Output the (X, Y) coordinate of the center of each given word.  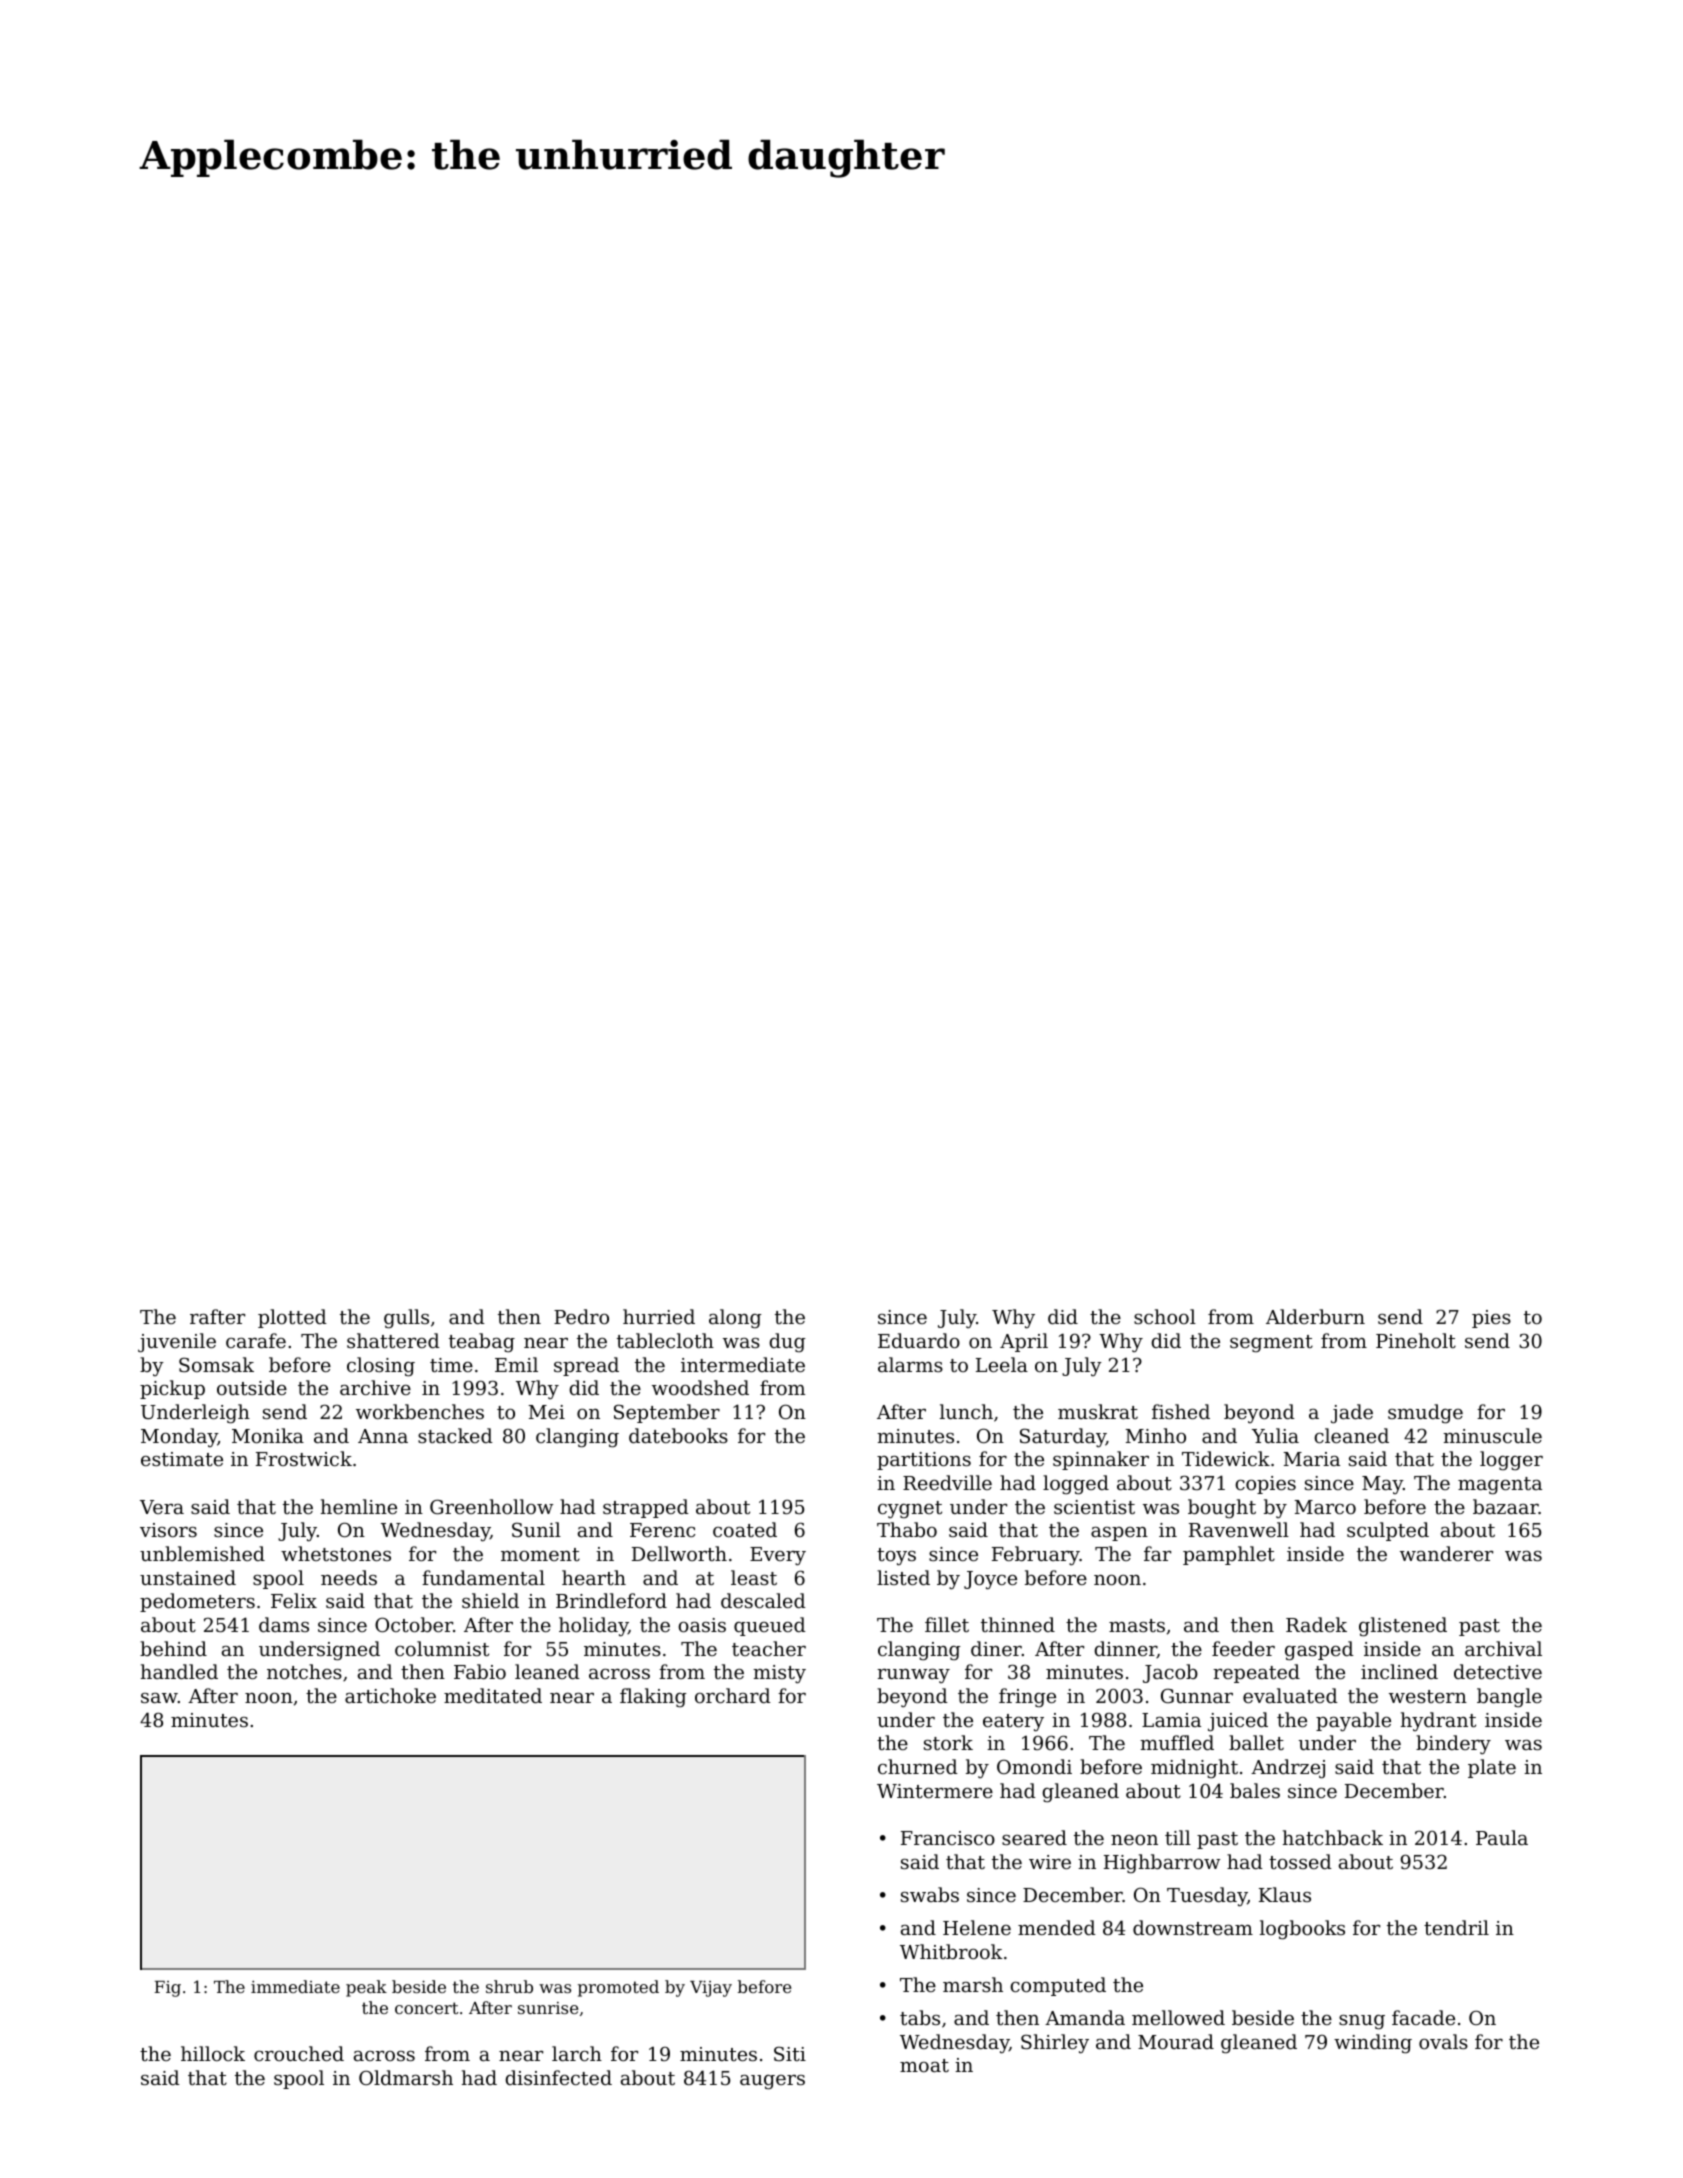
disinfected (558, 2077)
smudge (1425, 1414)
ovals (1443, 2041)
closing (381, 1367)
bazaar (1506, 1506)
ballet (1256, 1742)
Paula (1502, 1837)
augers (772, 2082)
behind (173, 1648)
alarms (910, 1364)
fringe (1027, 1698)
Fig (167, 1989)
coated (745, 1529)
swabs (930, 1894)
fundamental (483, 1577)
